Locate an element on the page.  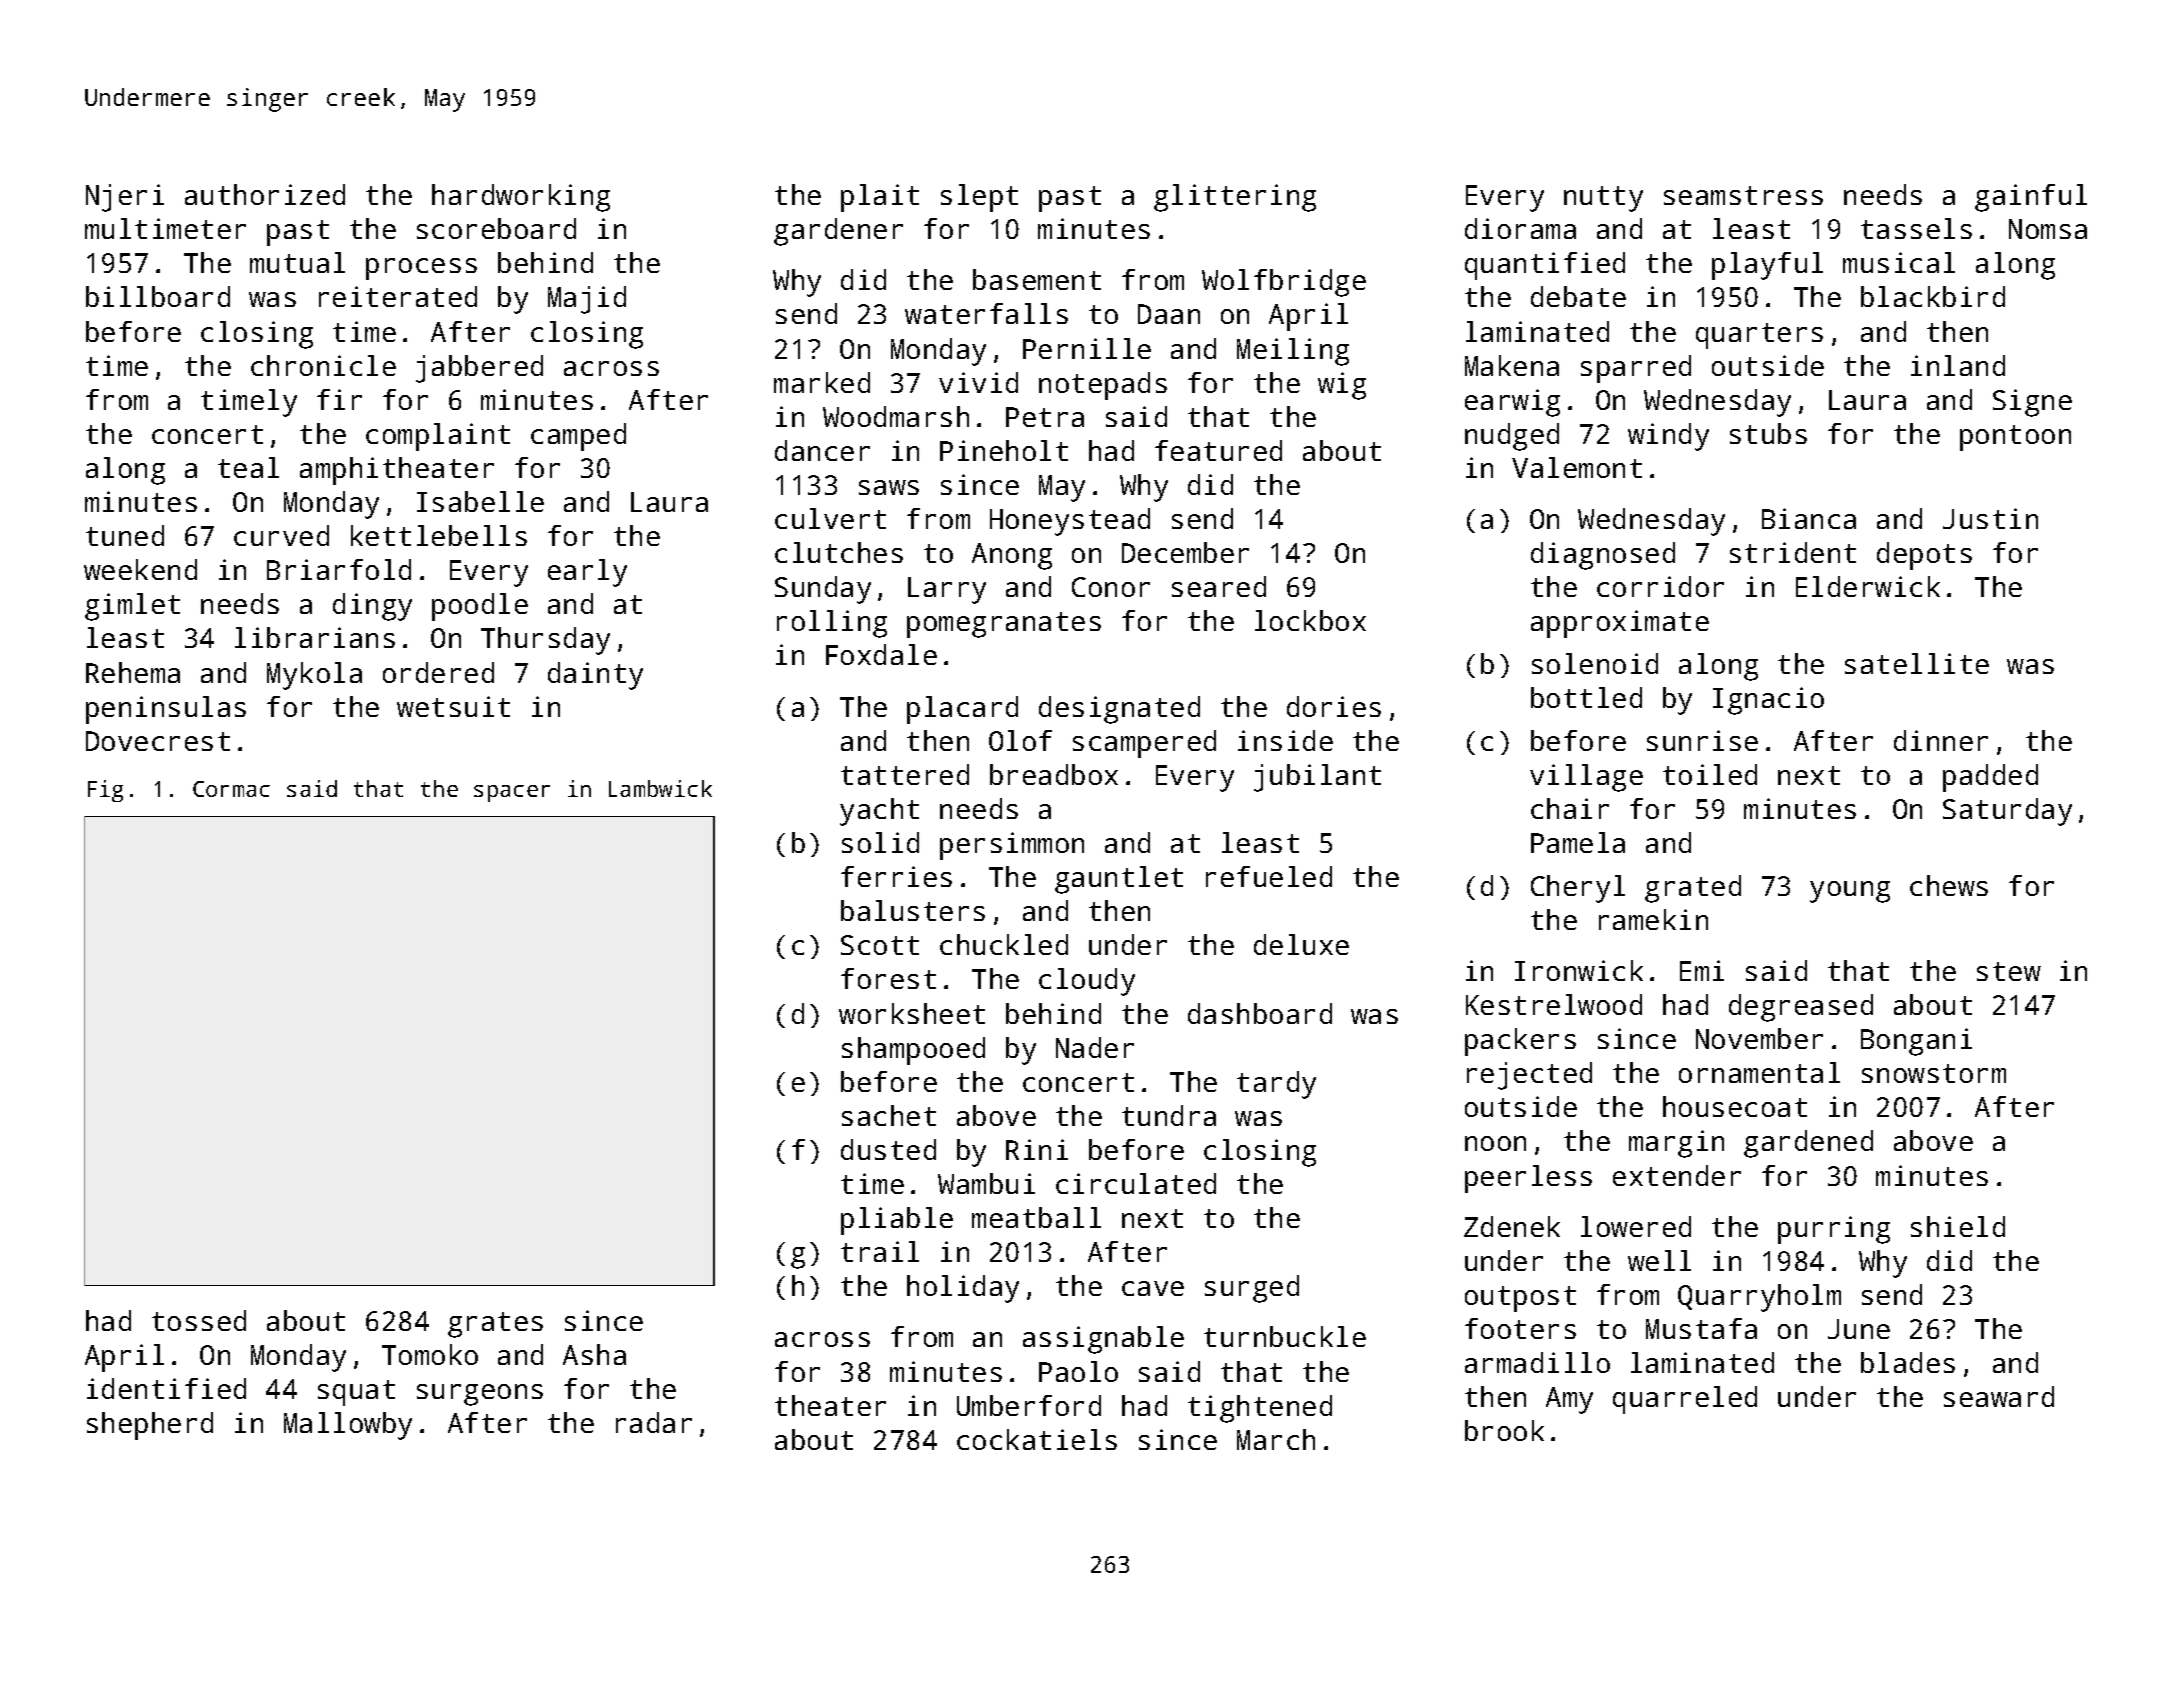
teal is located at coordinates (248, 467).
